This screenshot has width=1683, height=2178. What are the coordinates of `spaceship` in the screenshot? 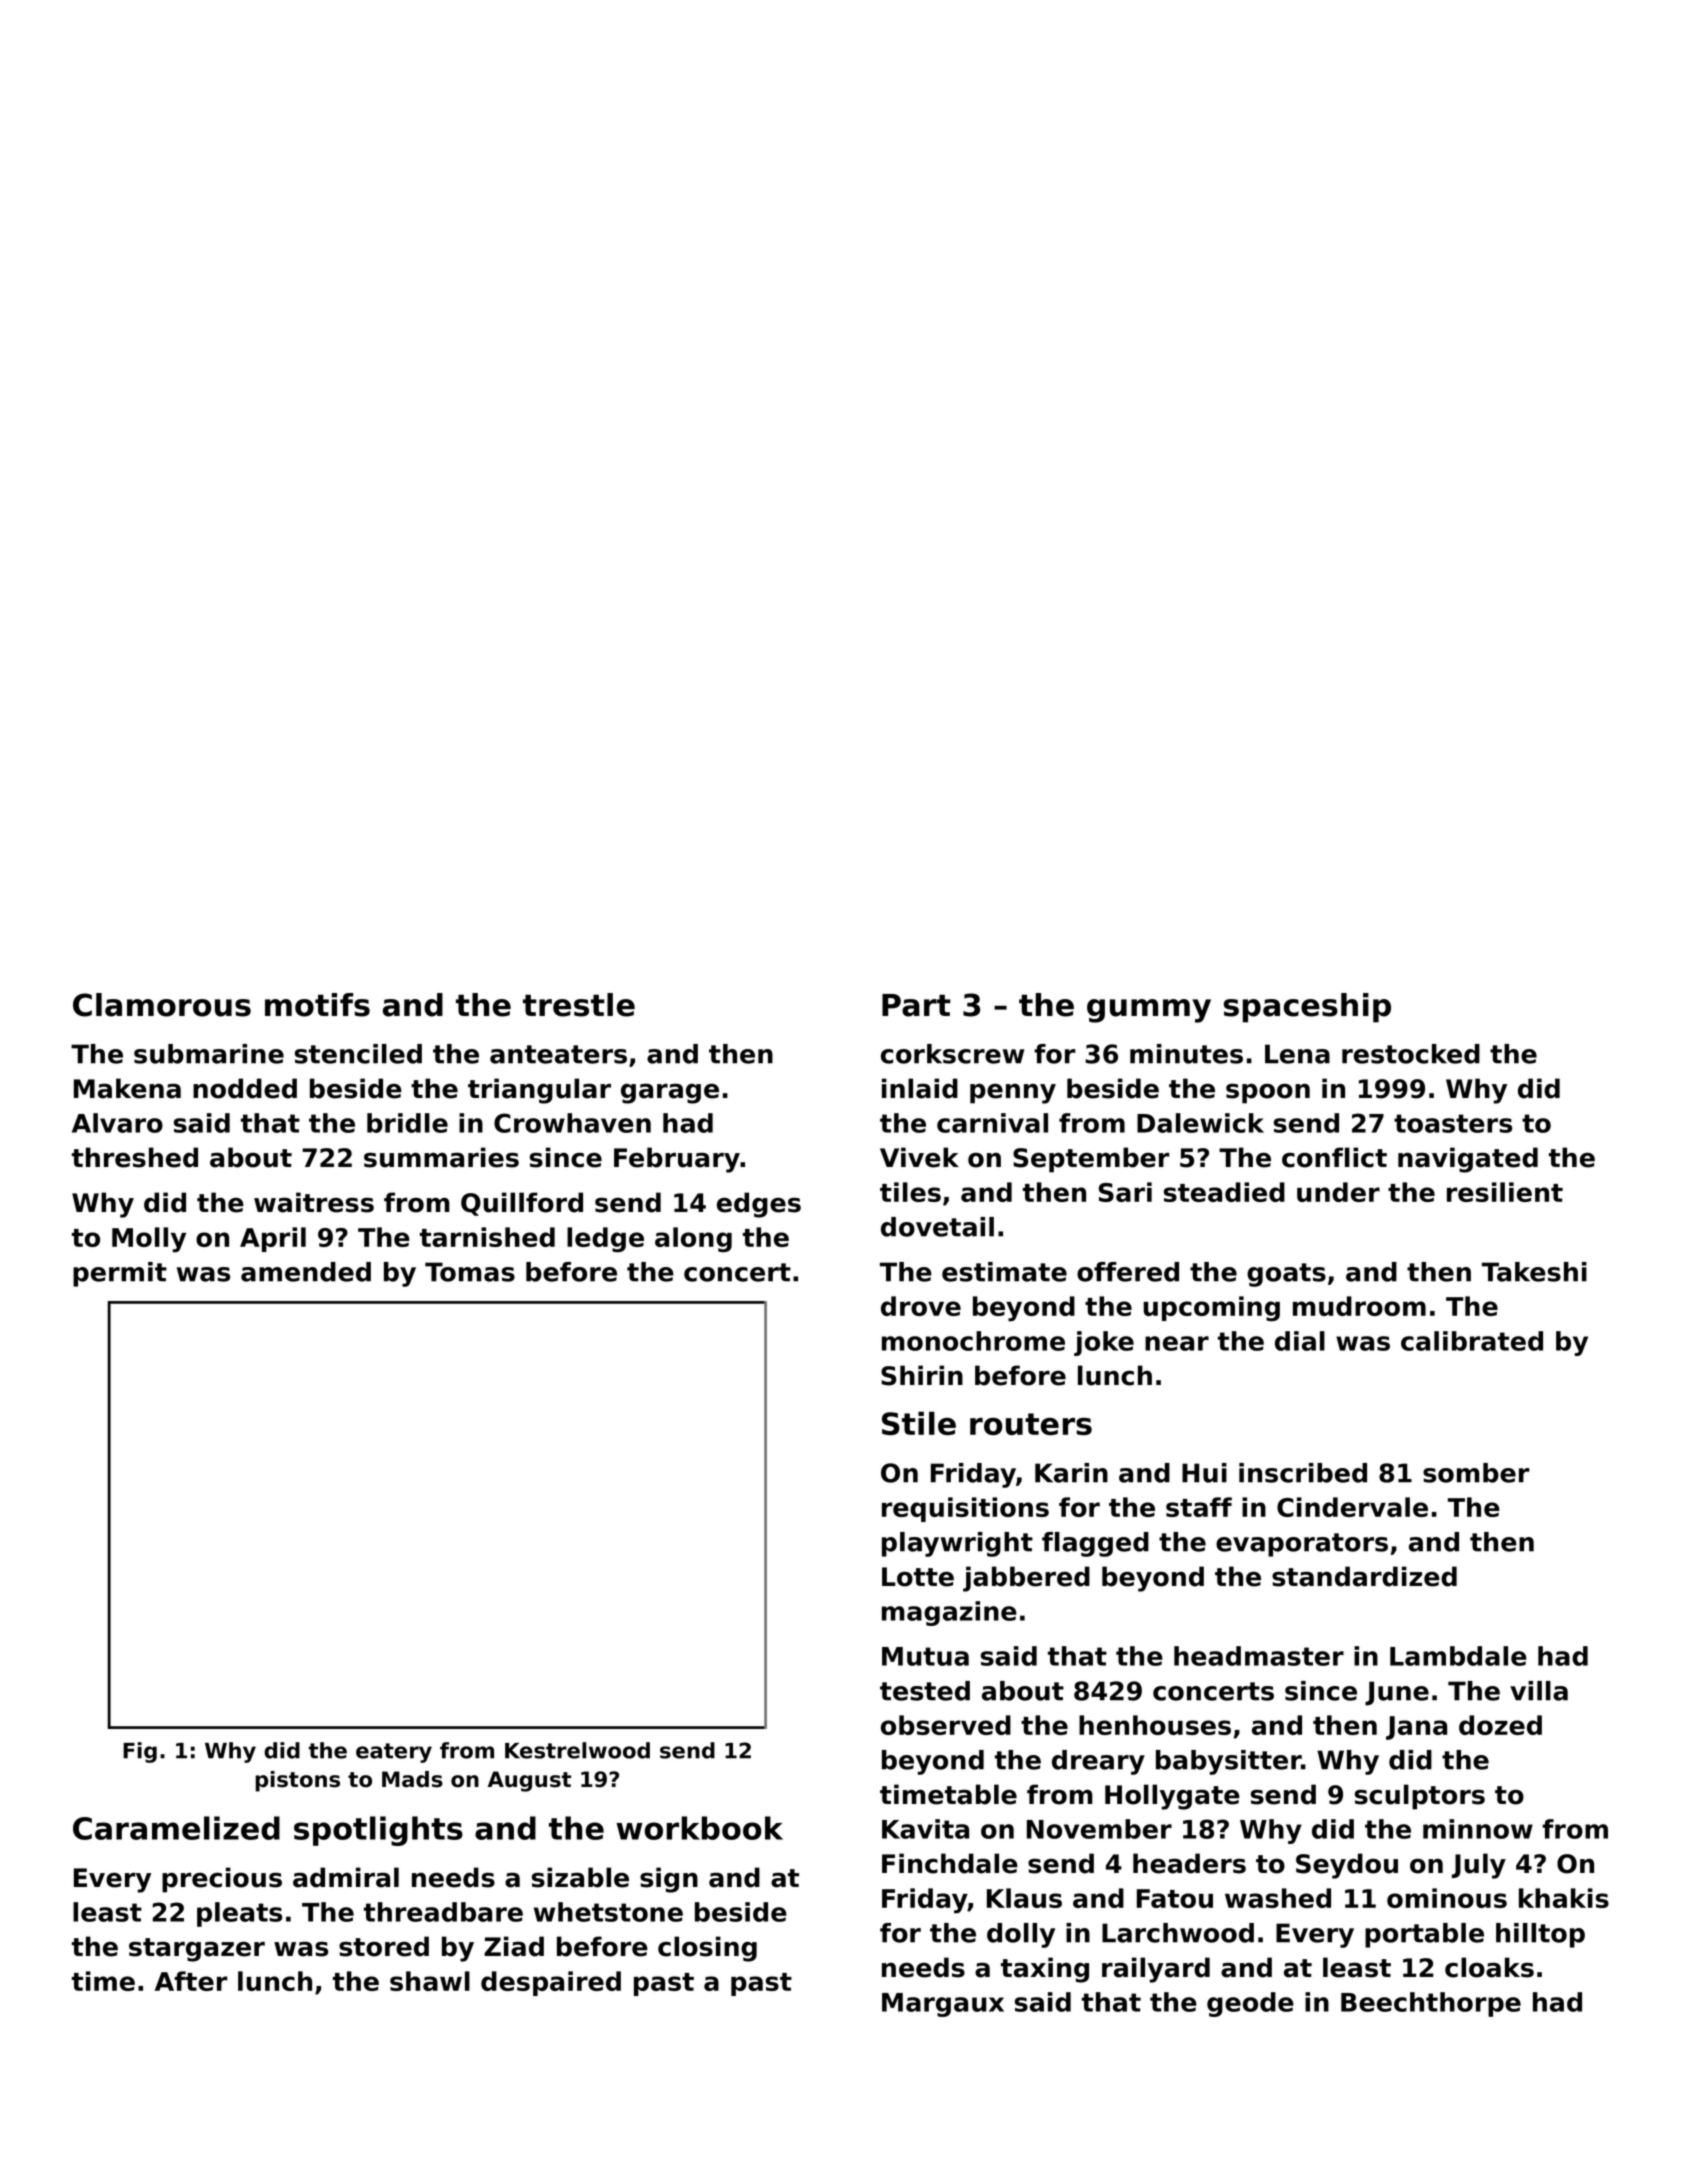 It's located at (1307, 1008).
